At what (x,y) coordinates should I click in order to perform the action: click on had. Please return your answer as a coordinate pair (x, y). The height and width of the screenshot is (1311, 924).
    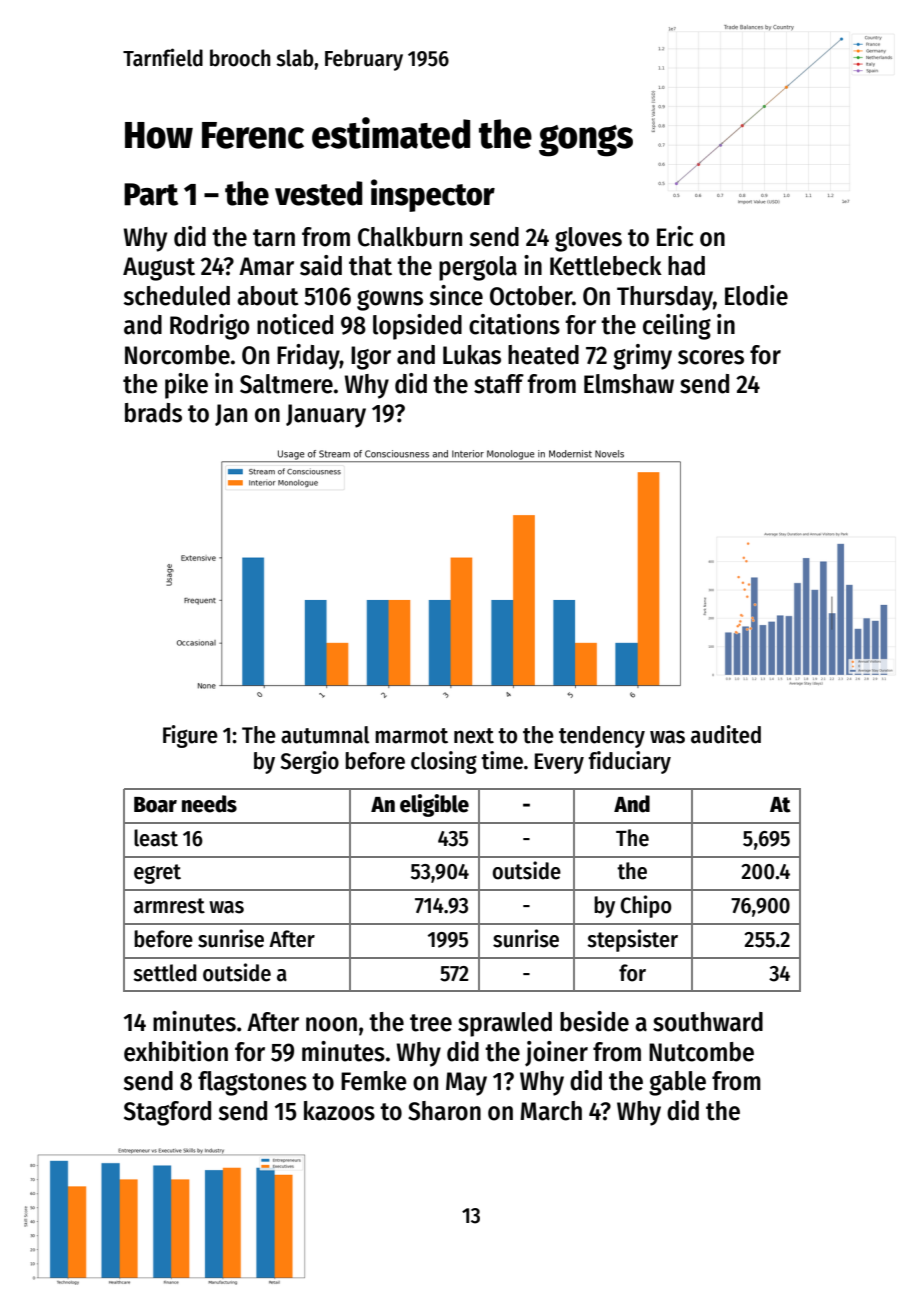
    Looking at the image, I should click on (686, 266).
